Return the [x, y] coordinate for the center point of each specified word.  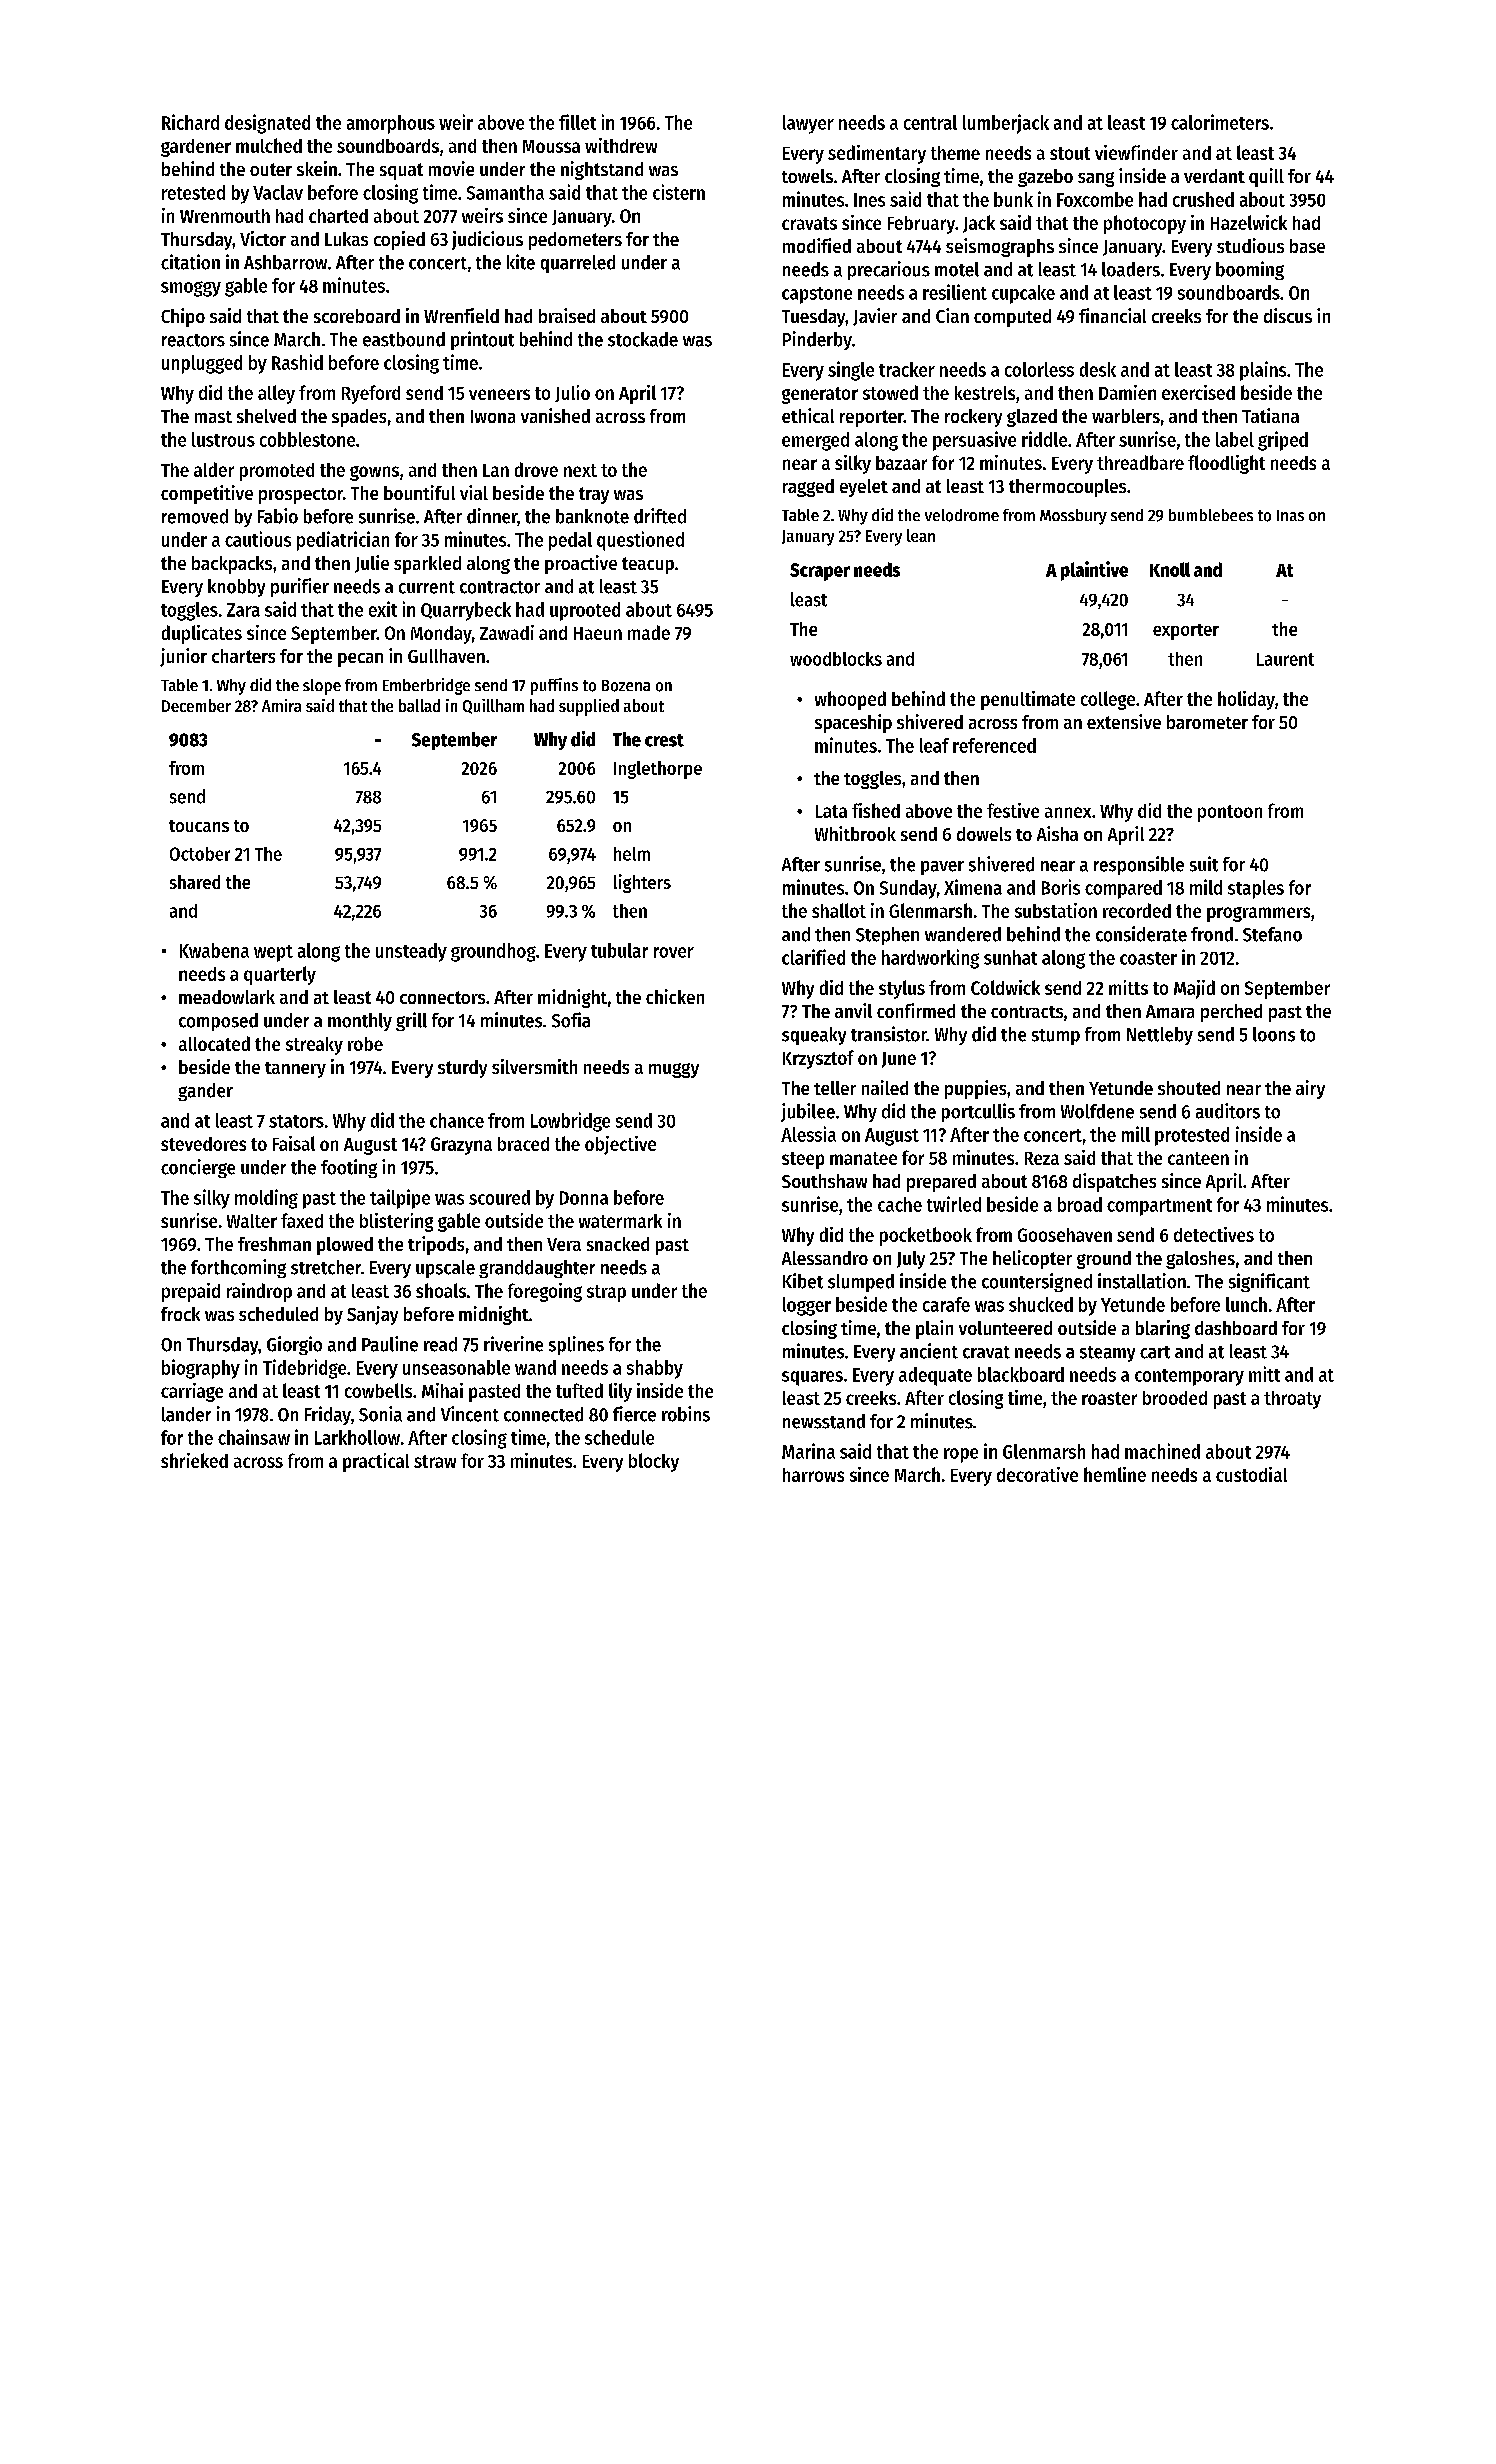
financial [1112, 315]
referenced [994, 745]
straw [435, 1461]
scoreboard [357, 316]
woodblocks [836, 659]
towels [807, 176]
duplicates [202, 634]
